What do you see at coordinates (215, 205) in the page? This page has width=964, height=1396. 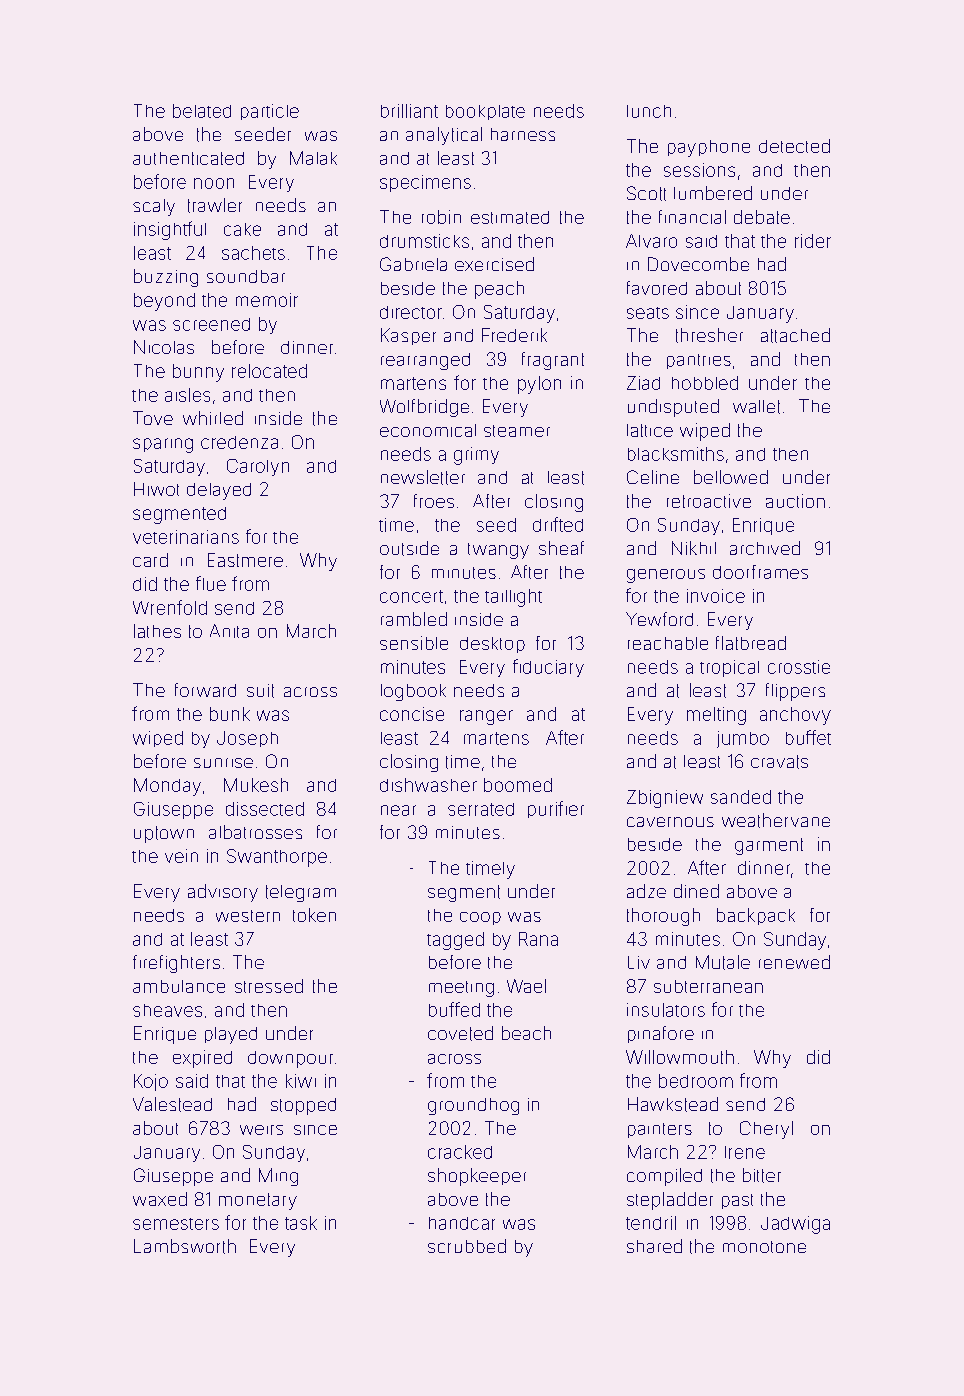 I see `trawler` at bounding box center [215, 205].
